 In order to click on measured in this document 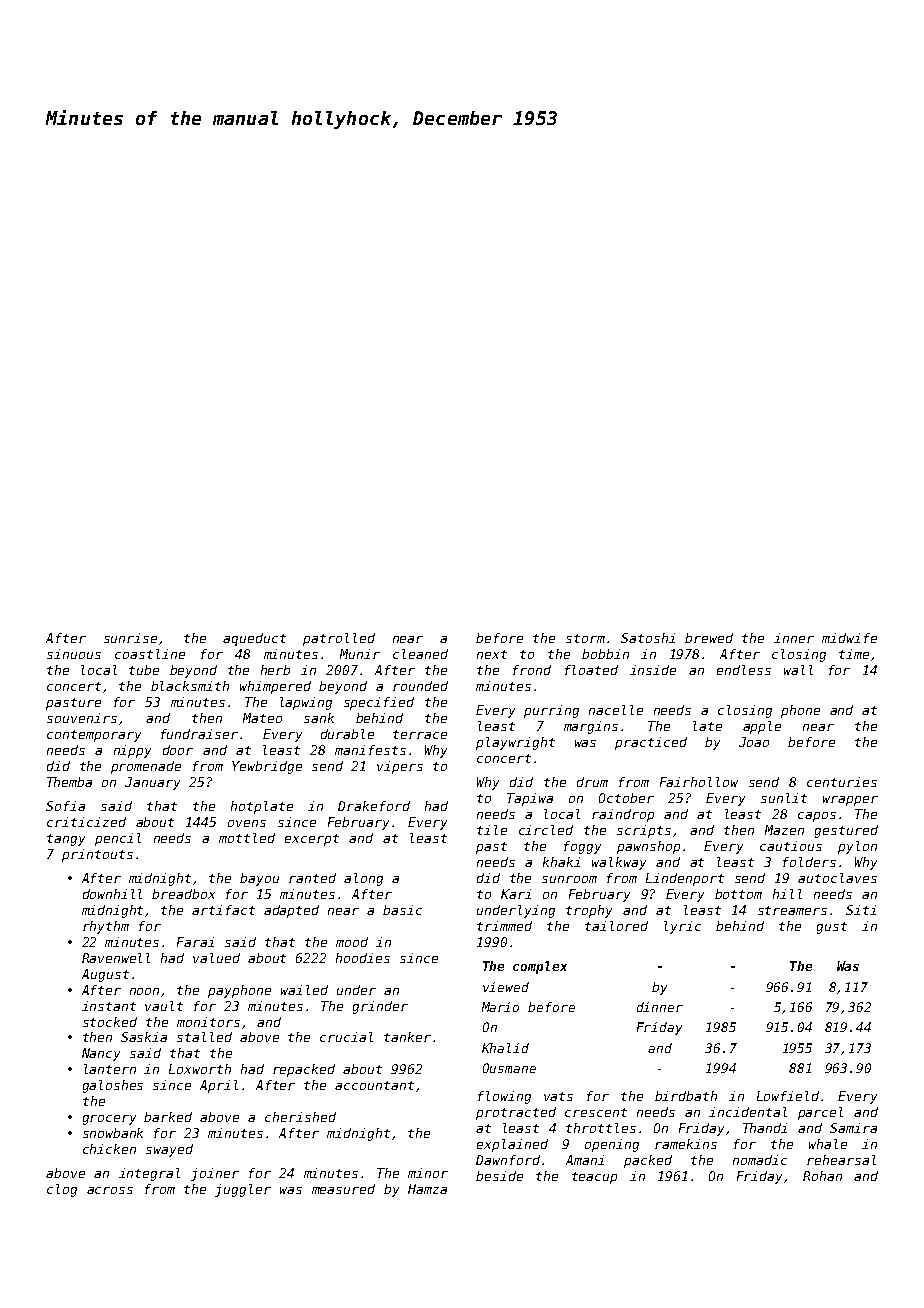, I will do `click(343, 1189)`.
